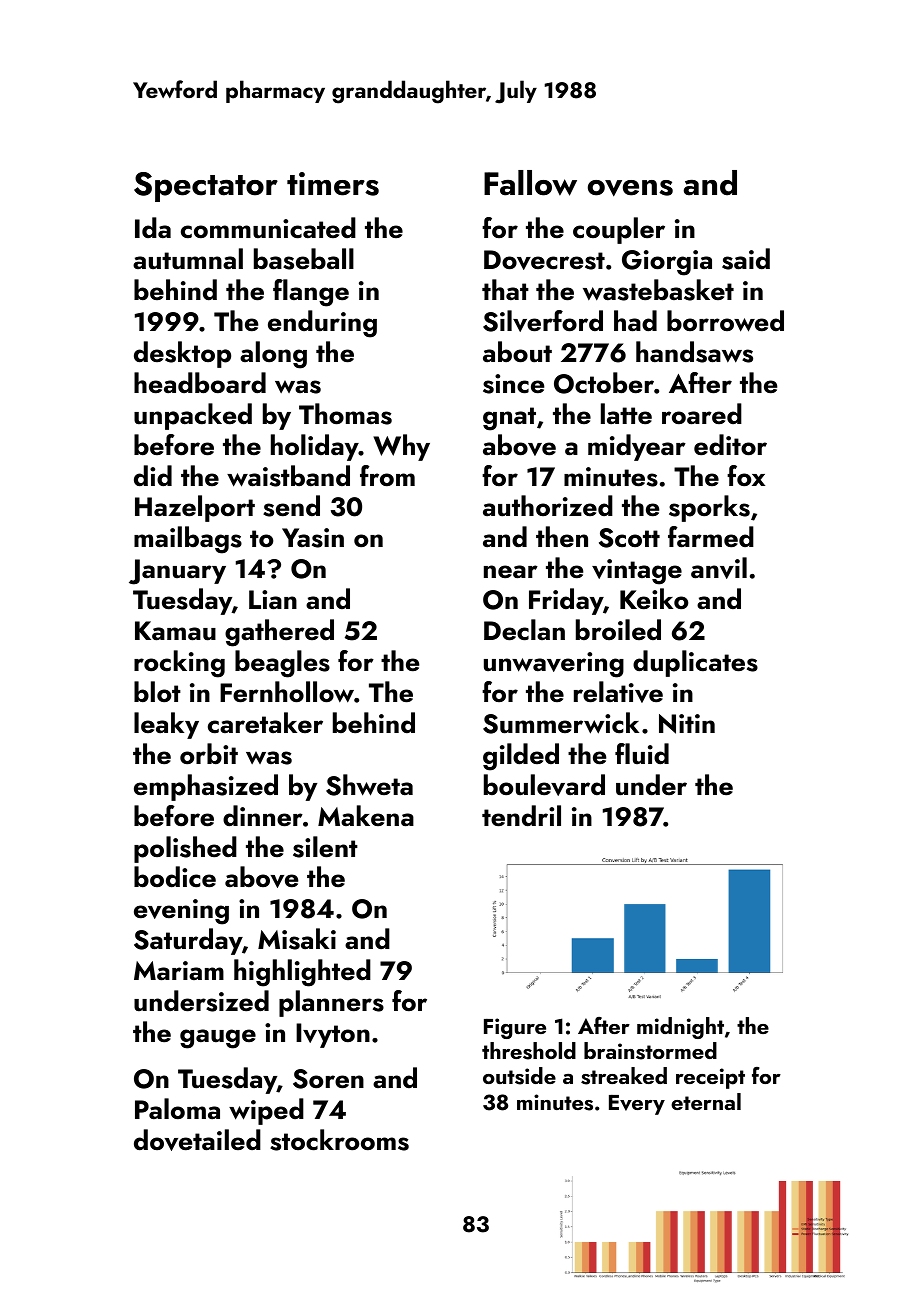 The image size is (924, 1311). What do you see at coordinates (197, 1140) in the page?
I see `dovetailed` at bounding box center [197, 1140].
